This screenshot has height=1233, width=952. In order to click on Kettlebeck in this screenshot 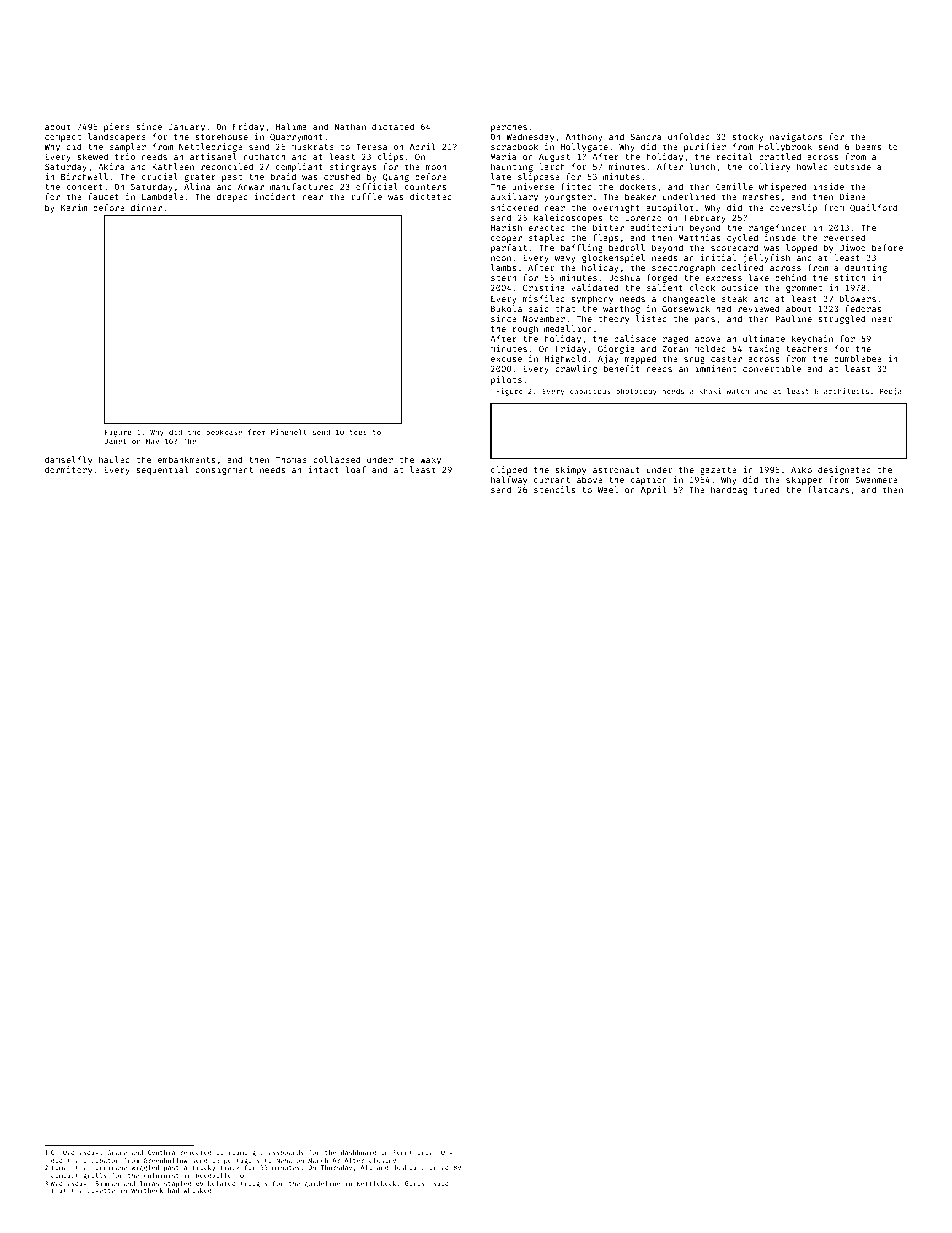, I will do `click(376, 1183)`.
